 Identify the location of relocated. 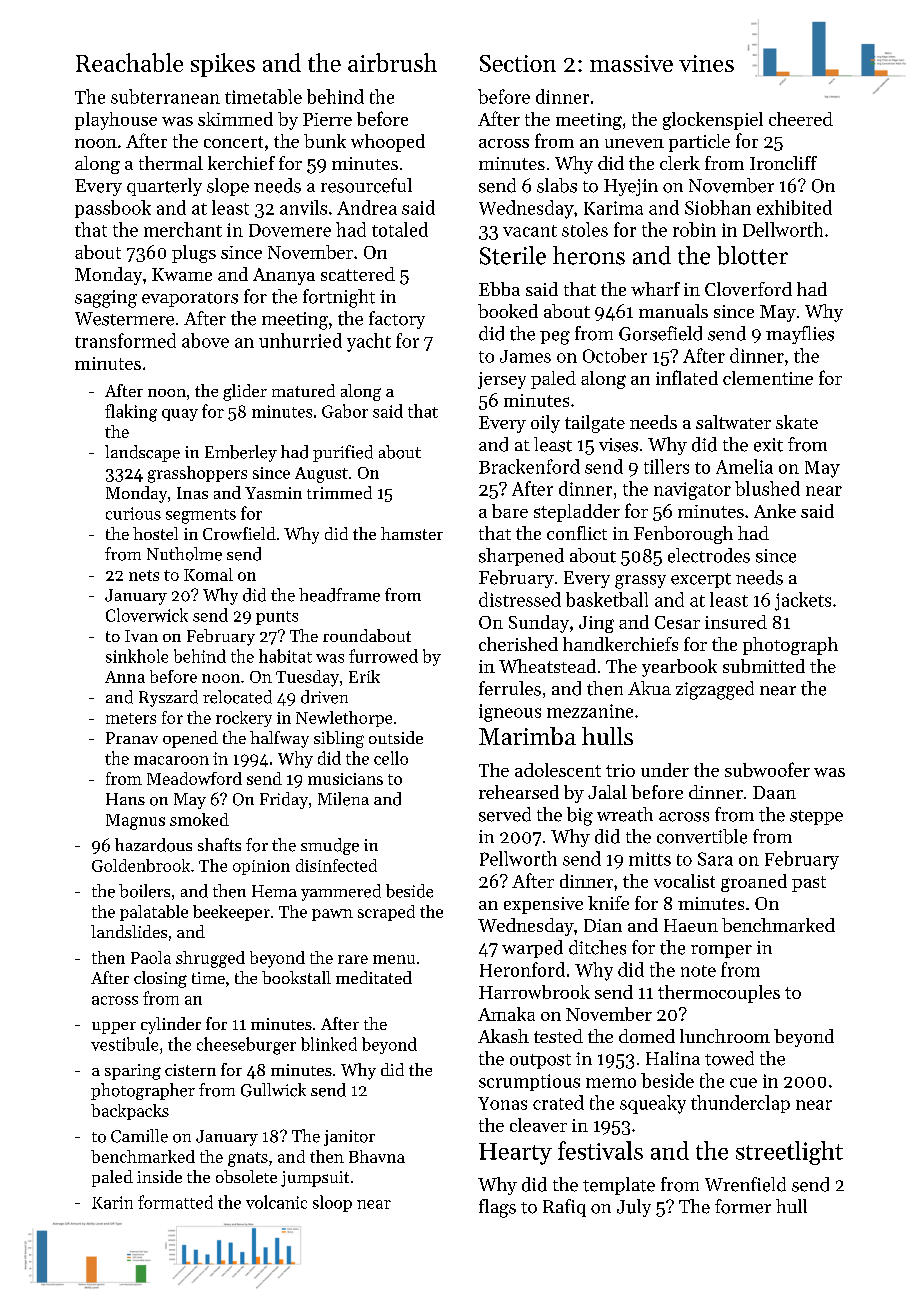
(237, 697).
